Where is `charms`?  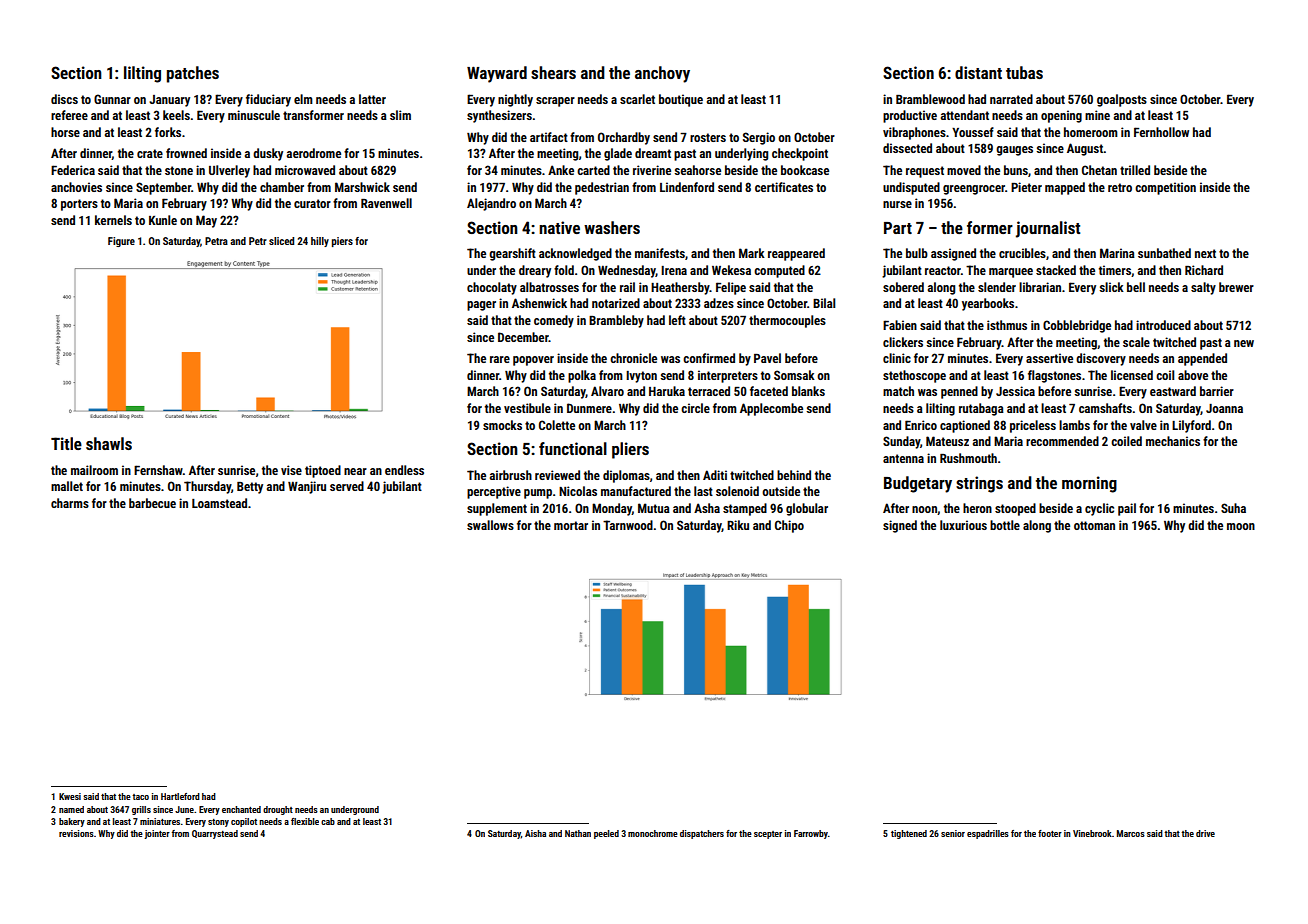
charms is located at coordinates (70, 503).
